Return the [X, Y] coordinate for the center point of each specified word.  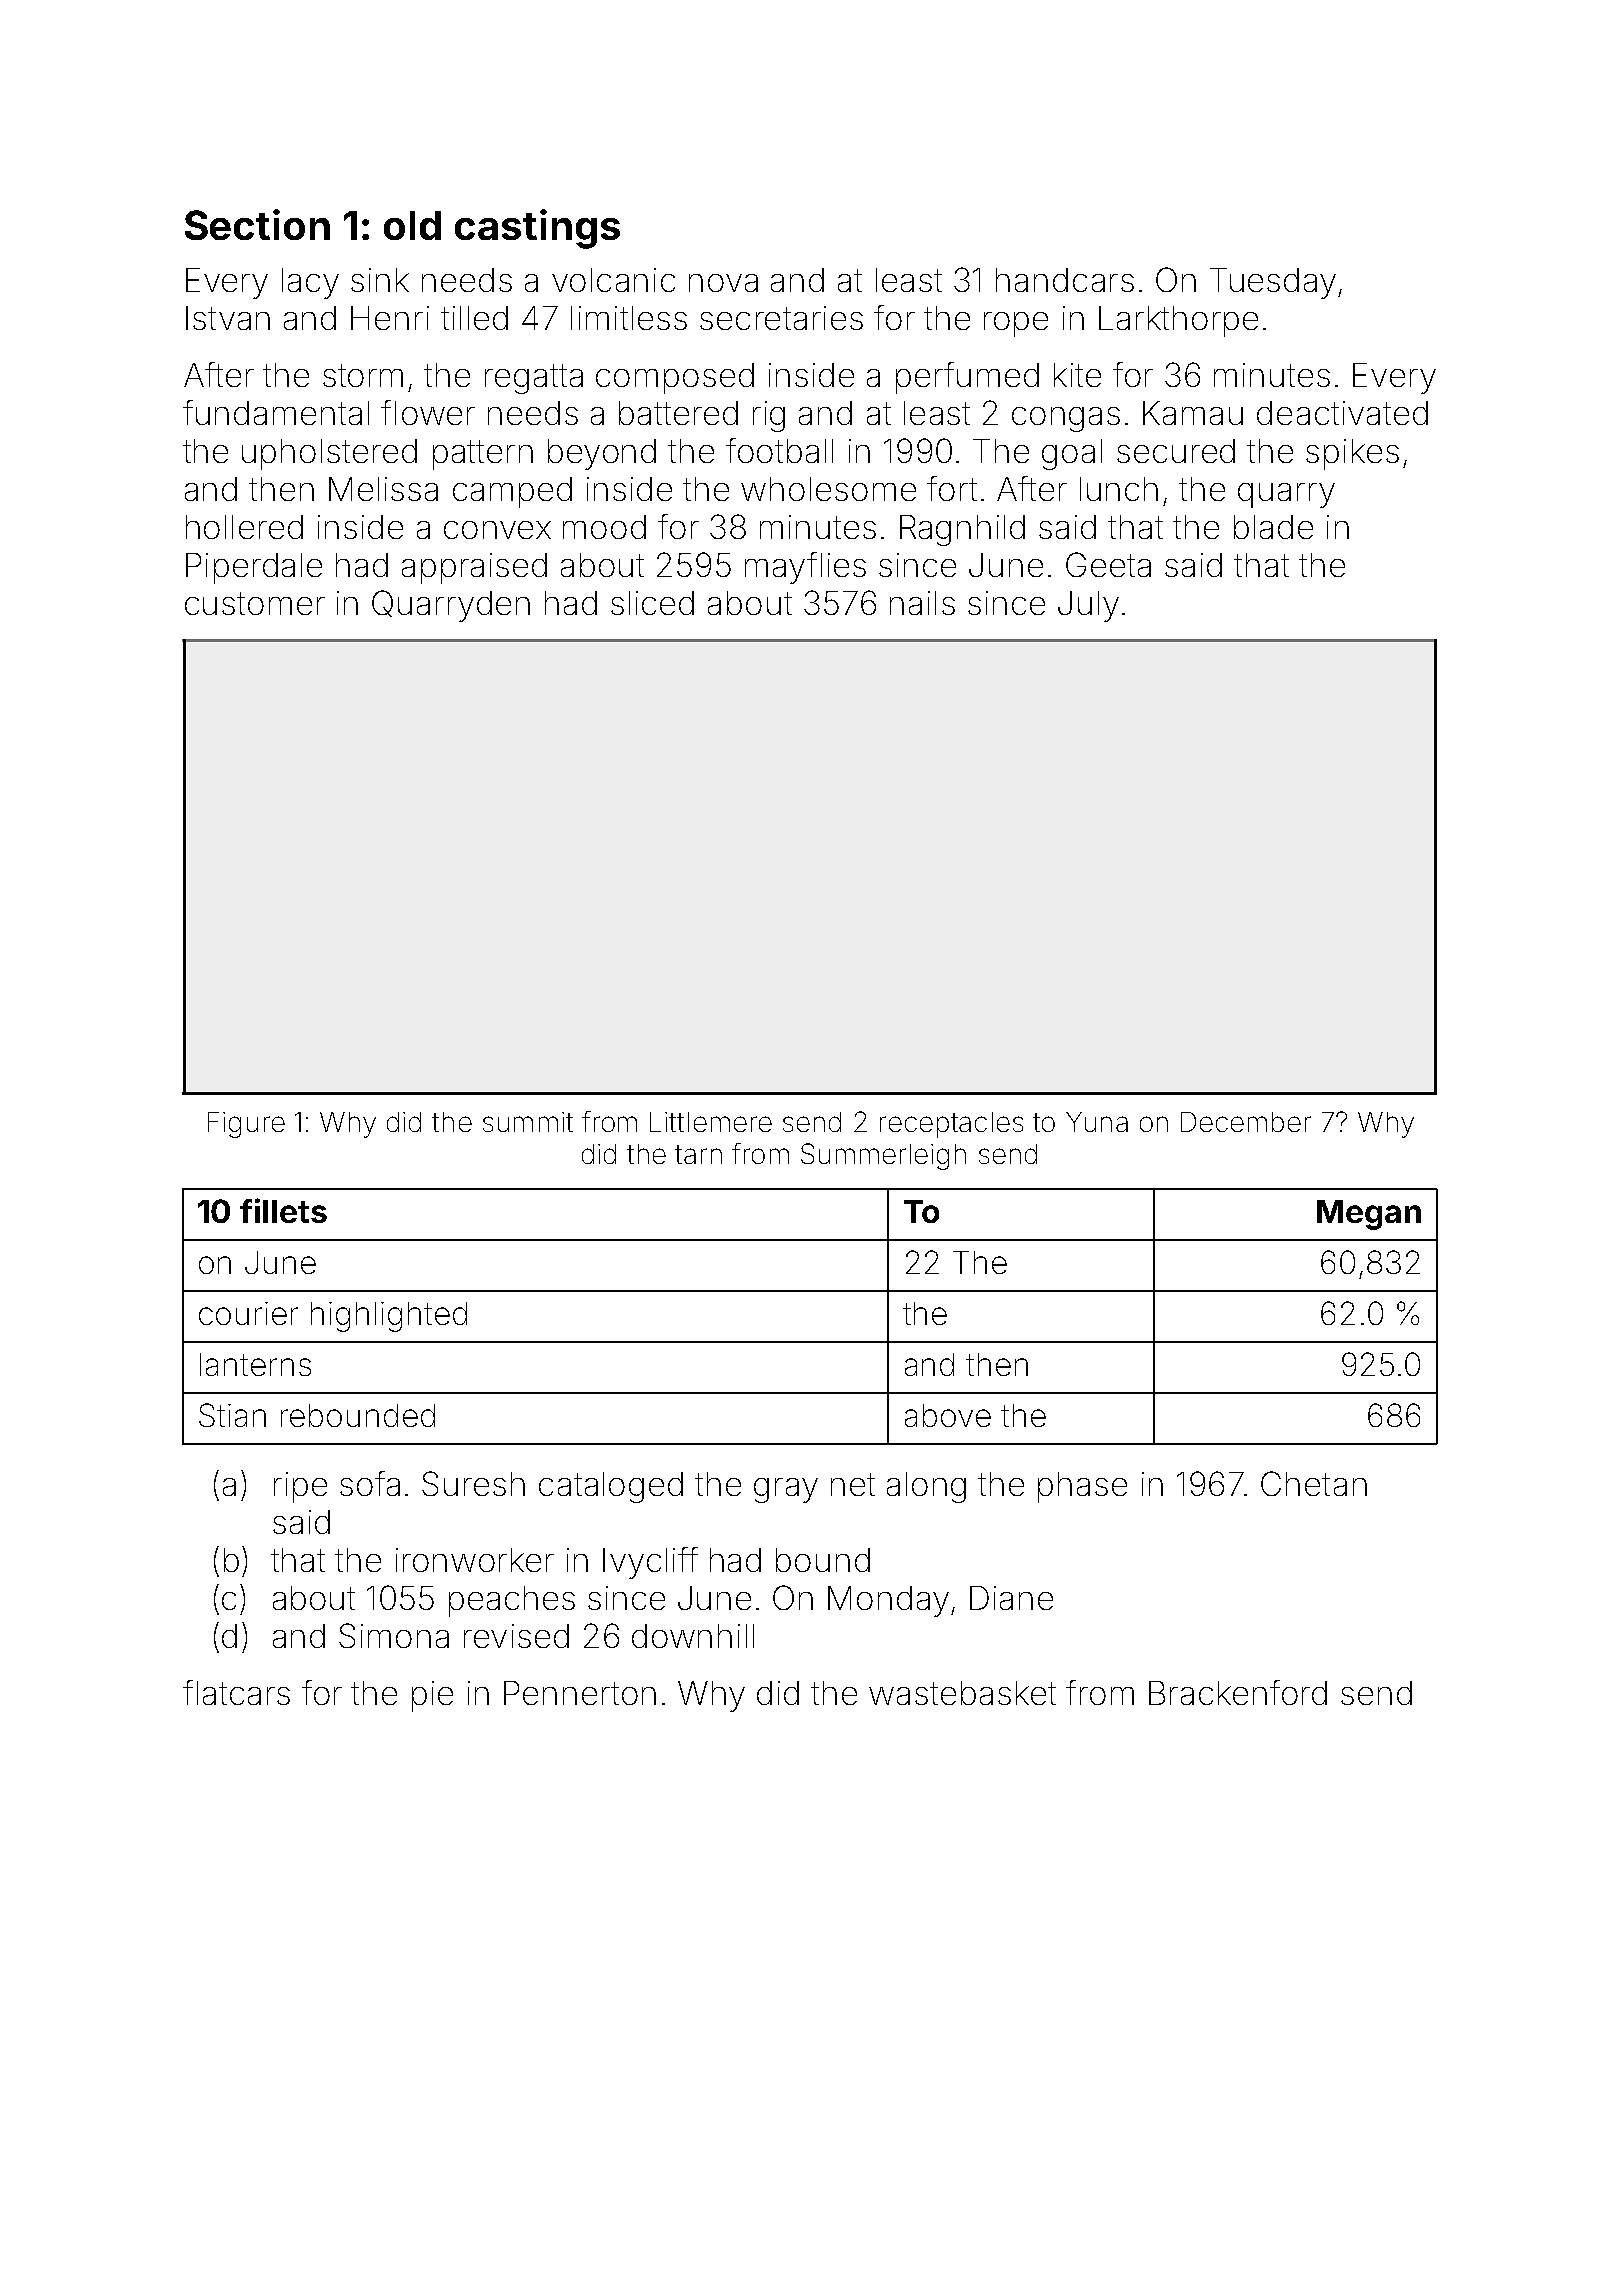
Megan [1369, 1215]
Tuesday [1273, 283]
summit [528, 1122]
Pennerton [580, 1693]
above [948, 1415]
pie [432, 1696]
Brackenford [1238, 1692]
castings [537, 229]
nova [723, 283]
